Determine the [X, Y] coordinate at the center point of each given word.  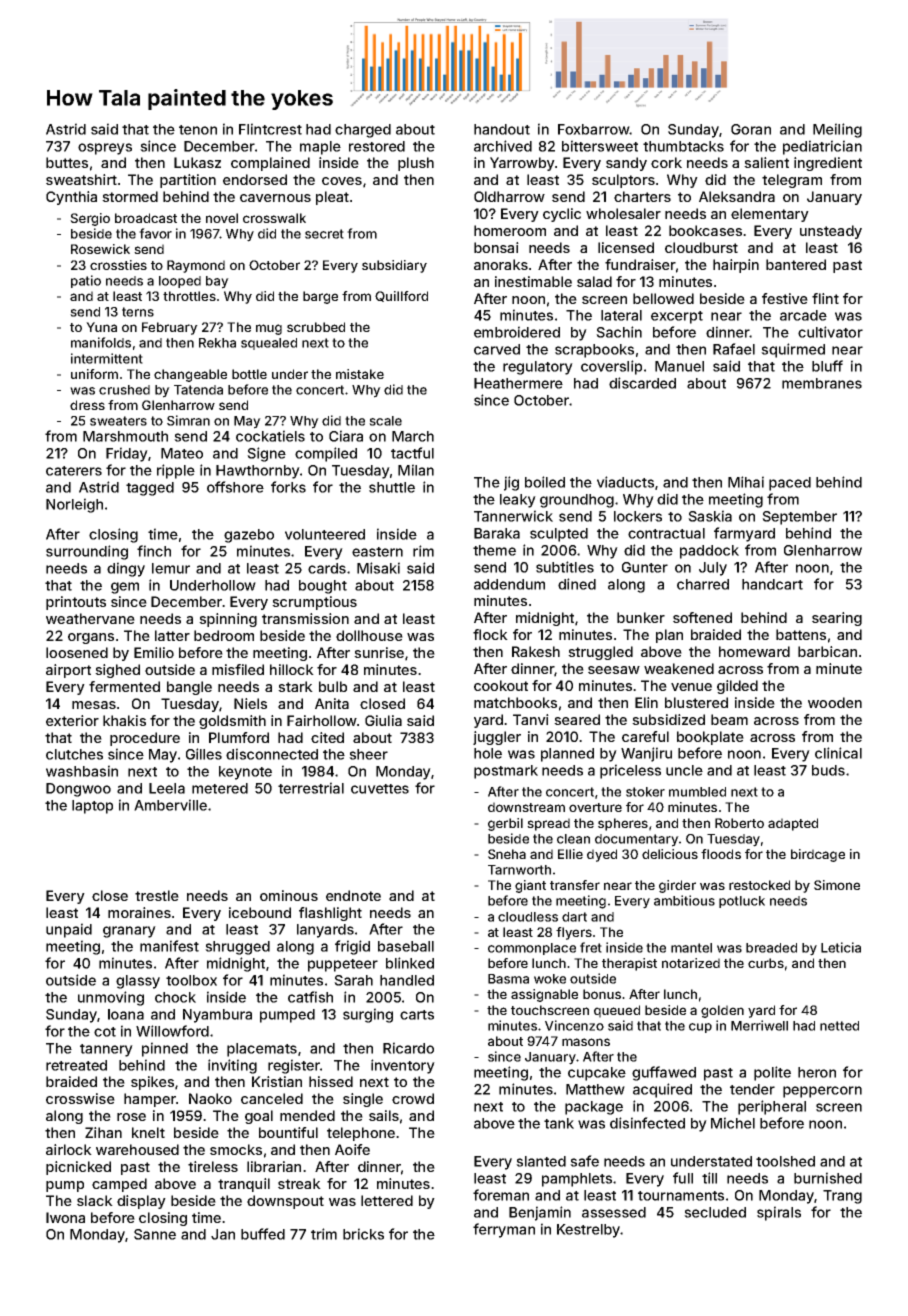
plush [416, 164]
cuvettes [380, 789]
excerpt [677, 317]
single [363, 1100]
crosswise [80, 1098]
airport [68, 671]
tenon [198, 130]
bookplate [710, 738]
